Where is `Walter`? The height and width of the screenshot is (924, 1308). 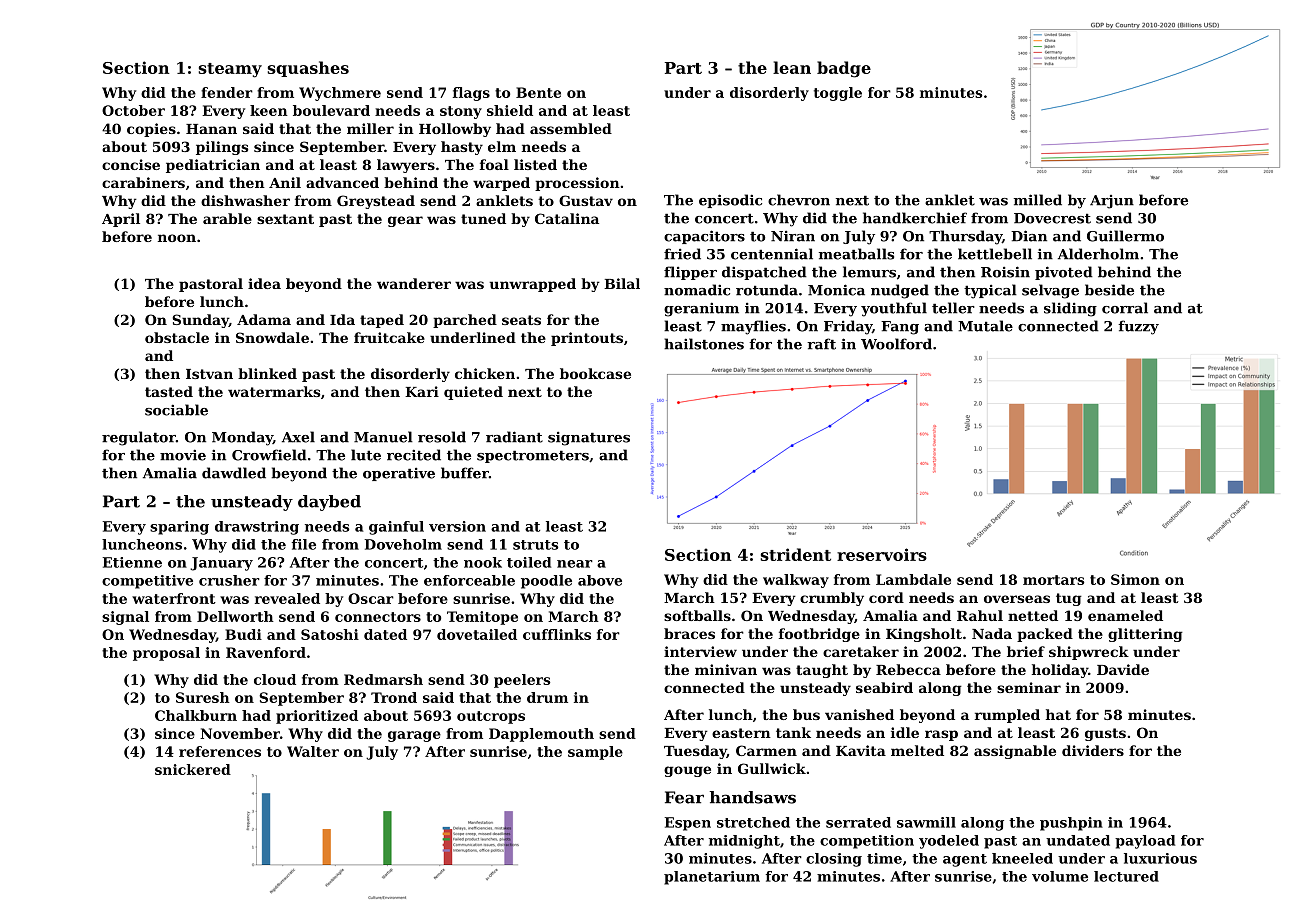 Walter is located at coordinates (313, 751).
